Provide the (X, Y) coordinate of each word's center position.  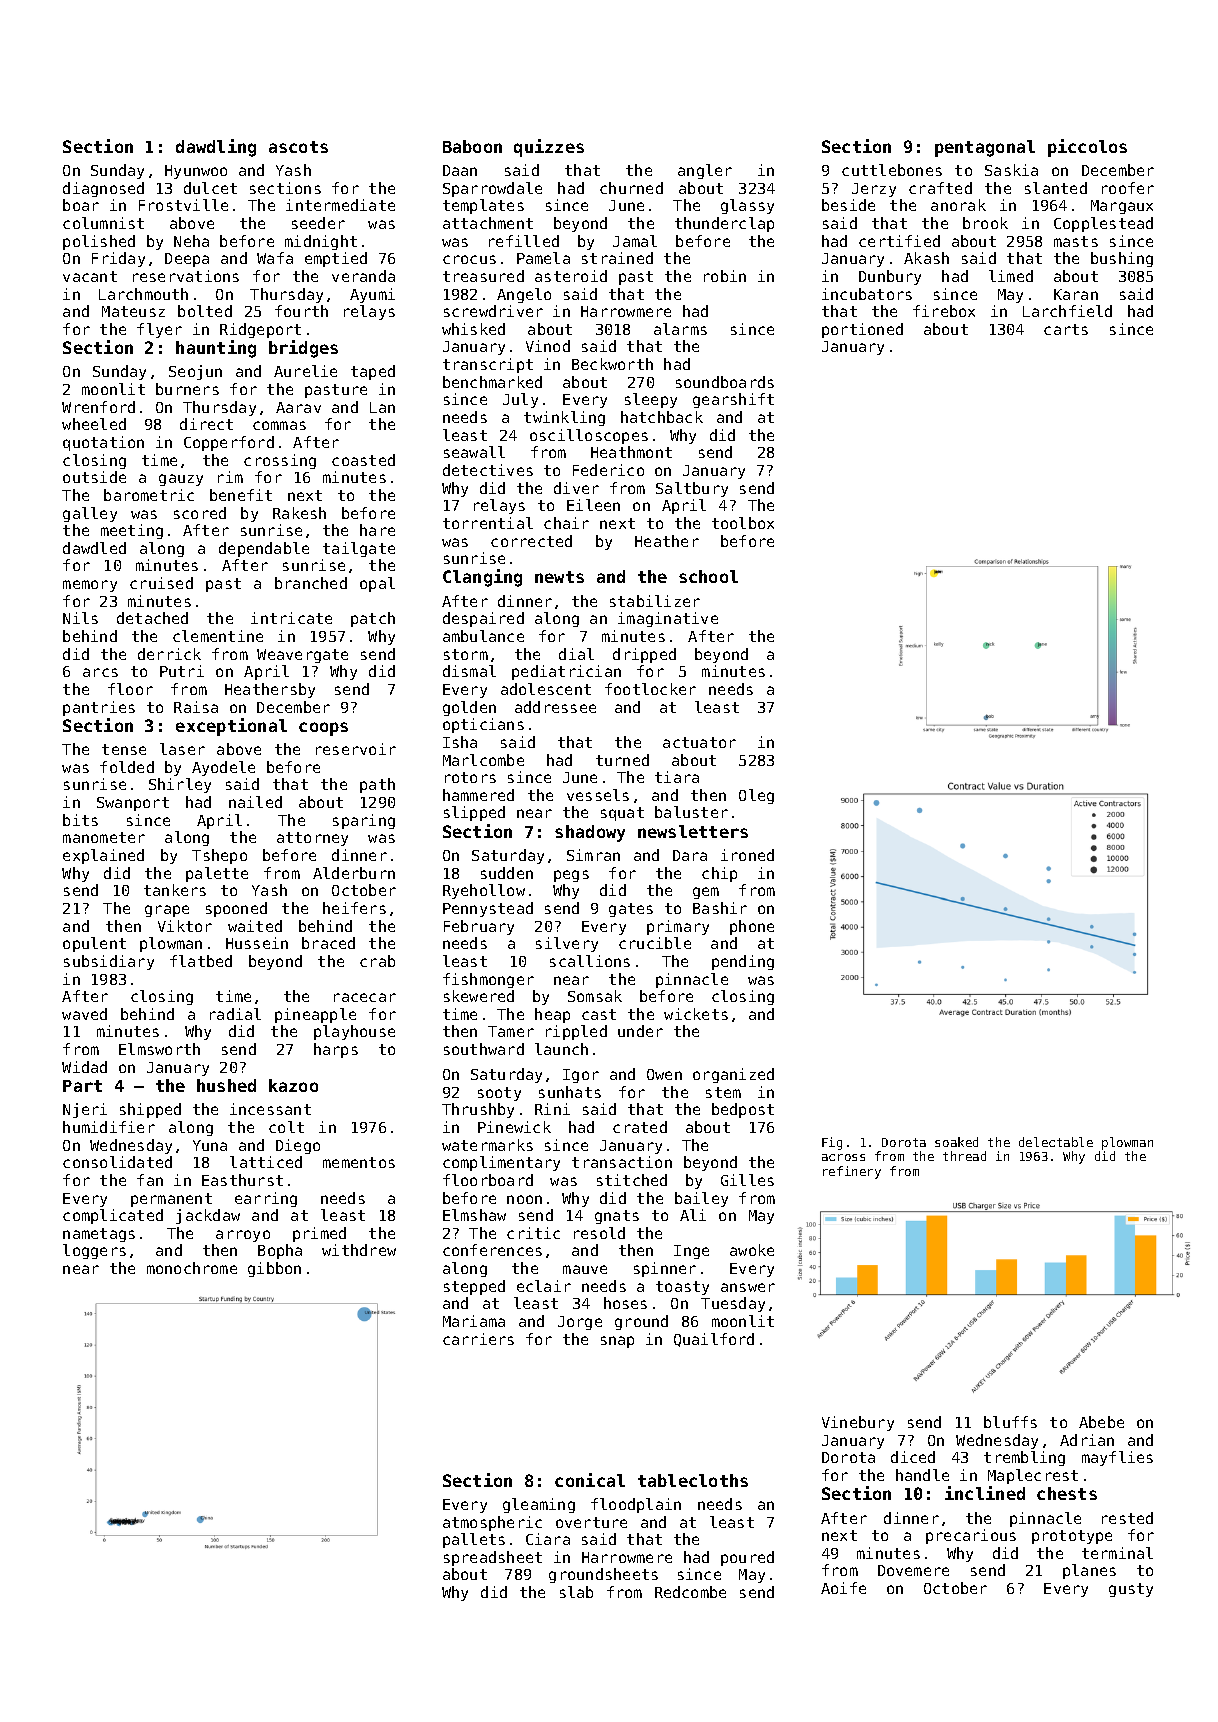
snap (617, 1342)
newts (559, 577)
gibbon (274, 1269)
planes (1089, 1571)
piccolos (1087, 148)
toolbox (743, 523)
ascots (298, 147)
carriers (478, 1339)
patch (373, 619)
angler (705, 171)
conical (590, 1480)
